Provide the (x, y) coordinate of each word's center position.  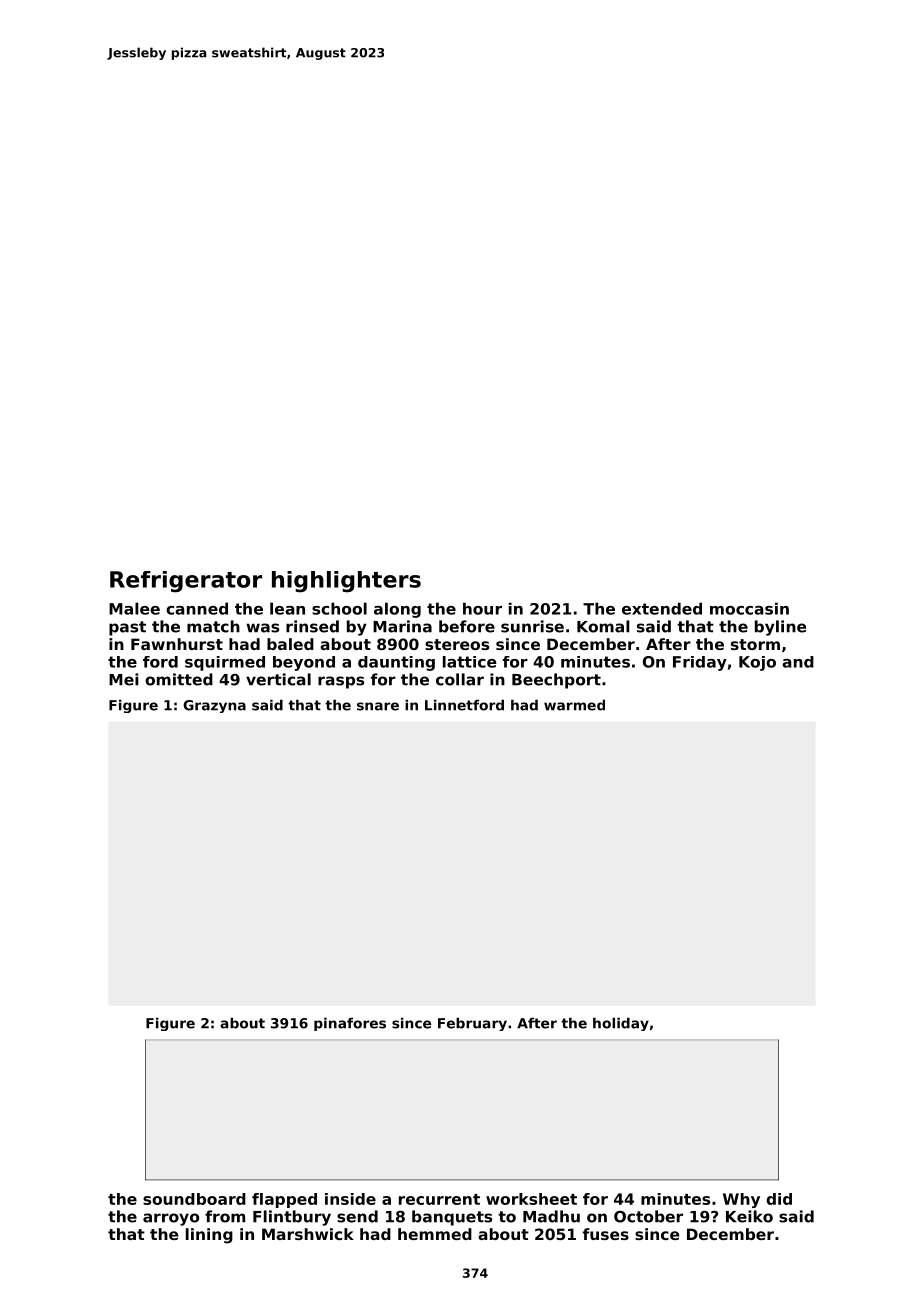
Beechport (556, 681)
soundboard (194, 1199)
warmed (574, 705)
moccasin (749, 608)
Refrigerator (186, 582)
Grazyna (214, 706)
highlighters (346, 582)
